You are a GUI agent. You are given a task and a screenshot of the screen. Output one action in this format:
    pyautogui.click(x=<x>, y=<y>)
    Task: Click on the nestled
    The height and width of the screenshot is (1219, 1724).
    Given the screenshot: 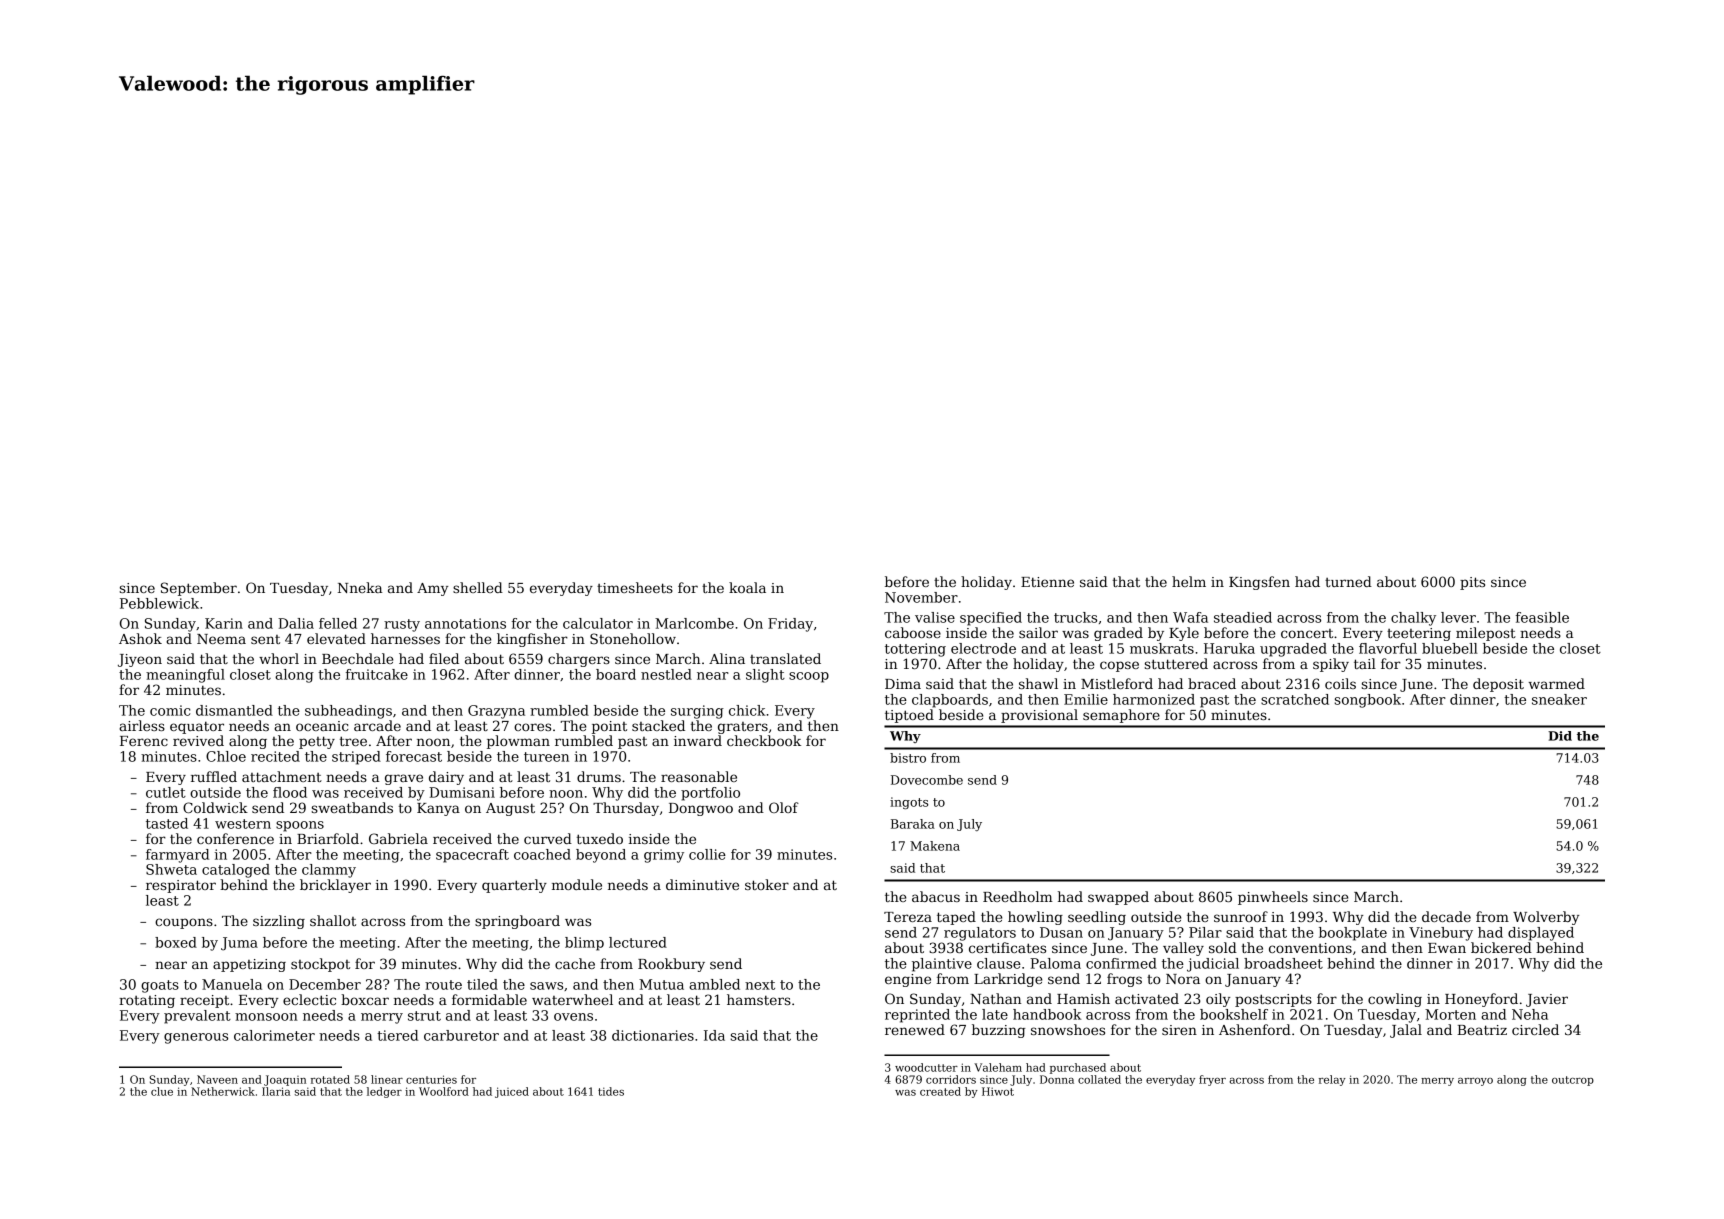 What is the action you would take?
    pyautogui.click(x=666, y=674)
